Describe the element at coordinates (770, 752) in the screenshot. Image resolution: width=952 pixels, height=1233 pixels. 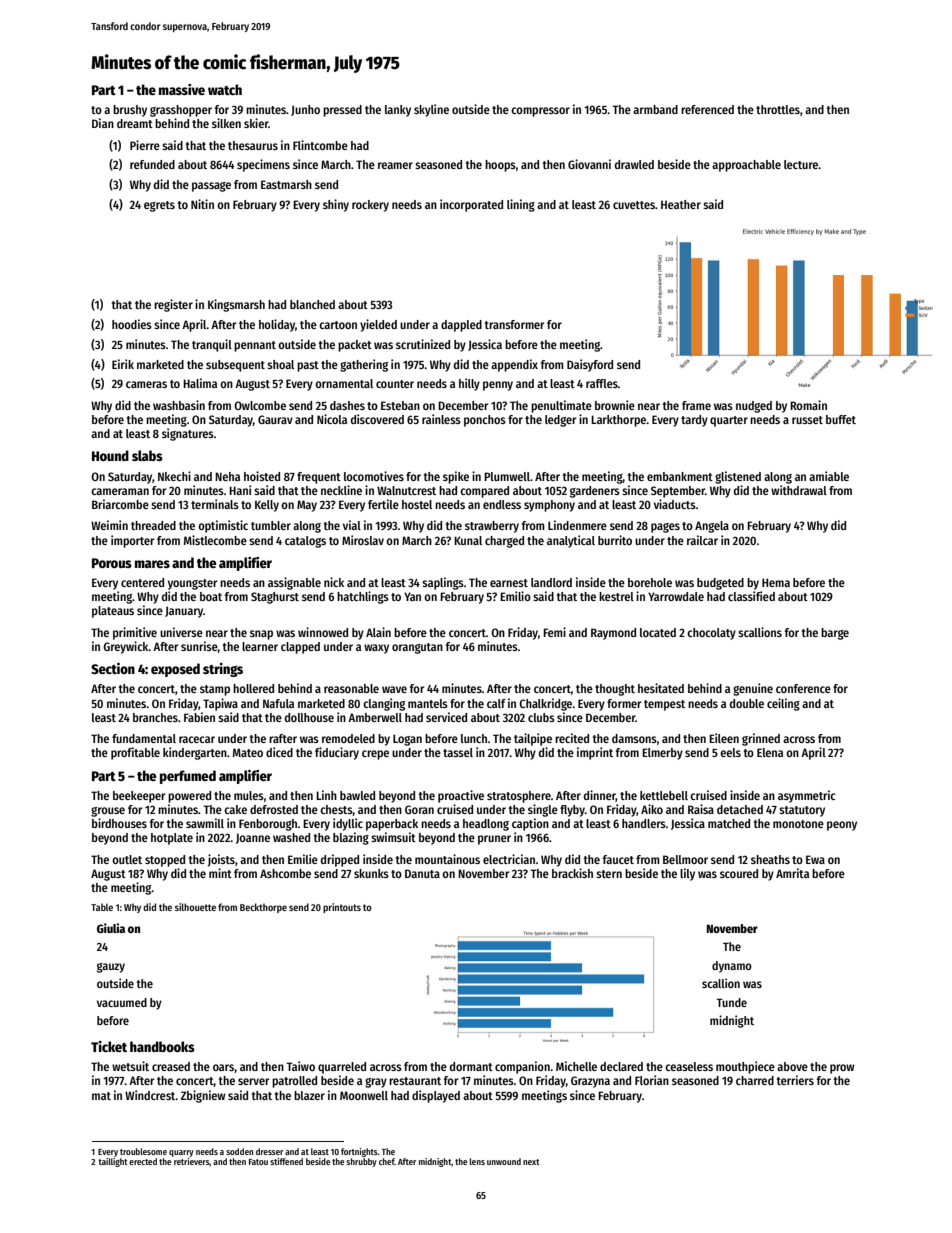
I see `Elena` at that location.
